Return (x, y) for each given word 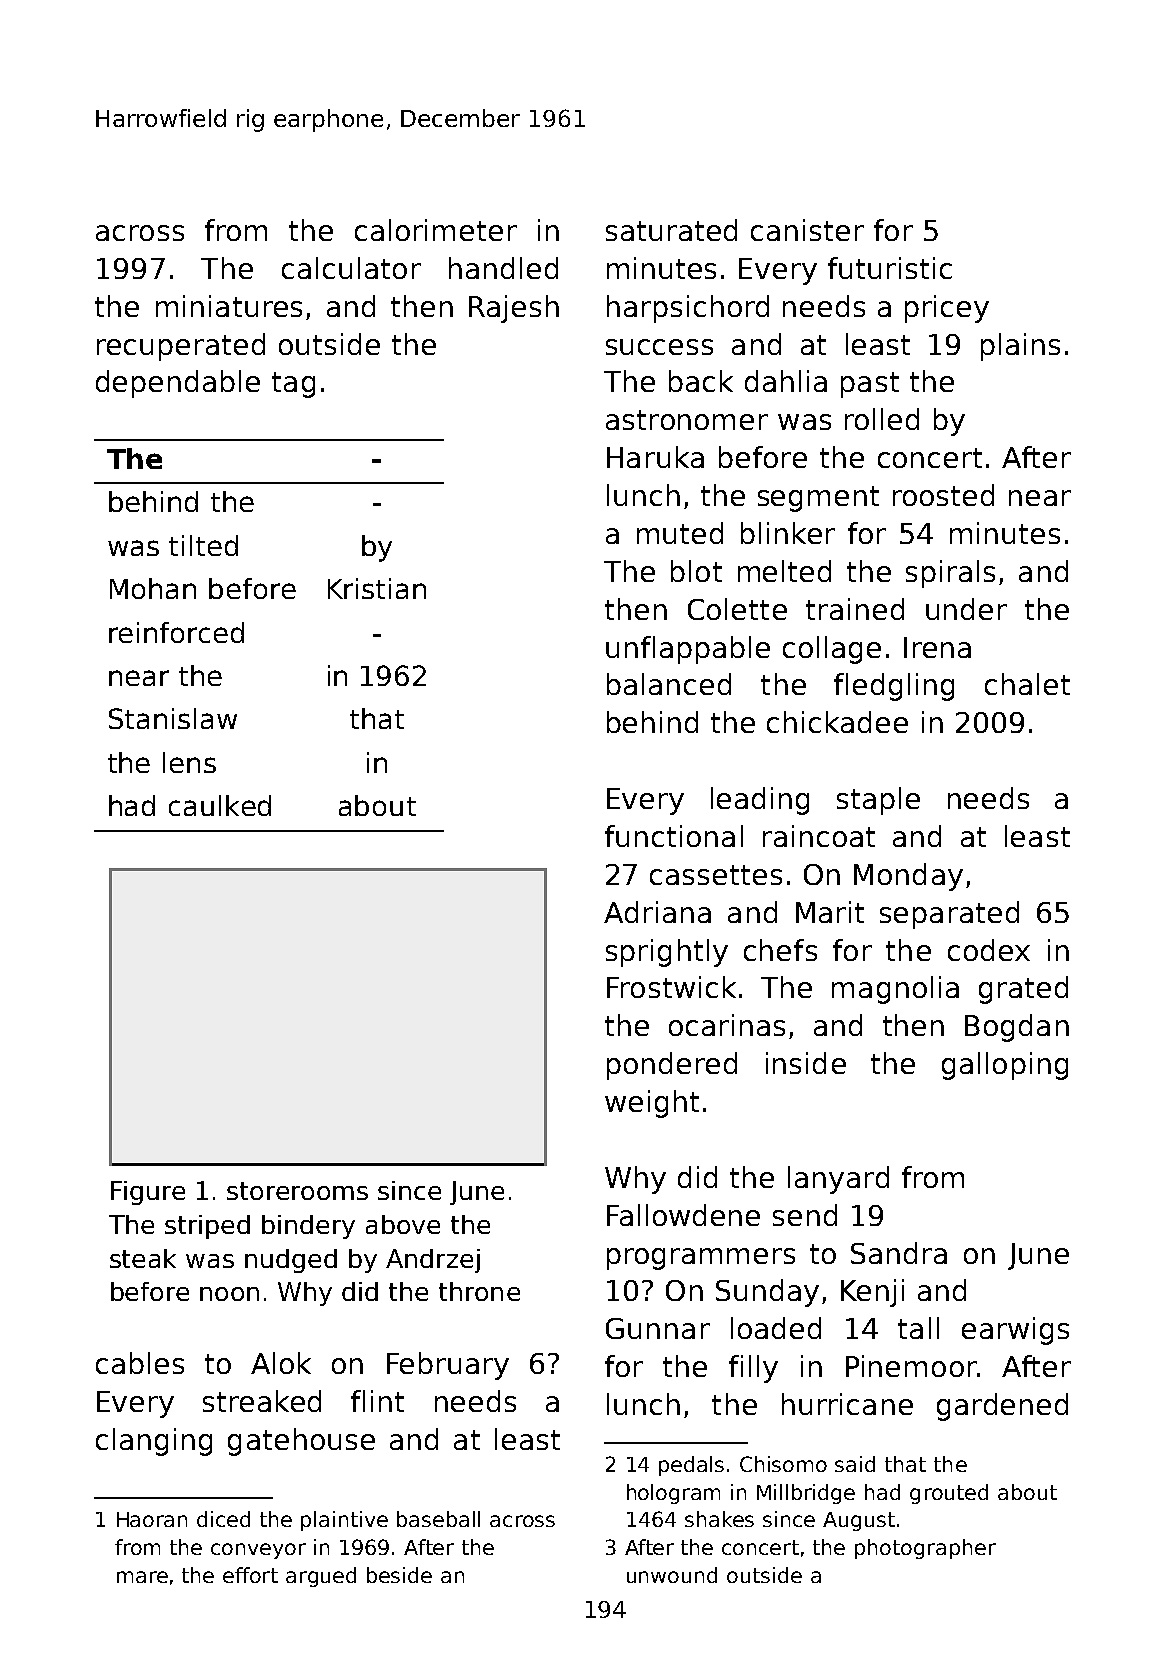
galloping (1005, 1066)
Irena (937, 647)
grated (1023, 990)
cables (140, 1363)
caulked (220, 805)
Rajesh (514, 309)
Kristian (377, 588)
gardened (1002, 1407)
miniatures (229, 306)
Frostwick (671, 987)
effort (250, 1575)
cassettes (716, 875)
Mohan (153, 588)
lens (189, 762)
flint (377, 1401)
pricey (947, 309)
